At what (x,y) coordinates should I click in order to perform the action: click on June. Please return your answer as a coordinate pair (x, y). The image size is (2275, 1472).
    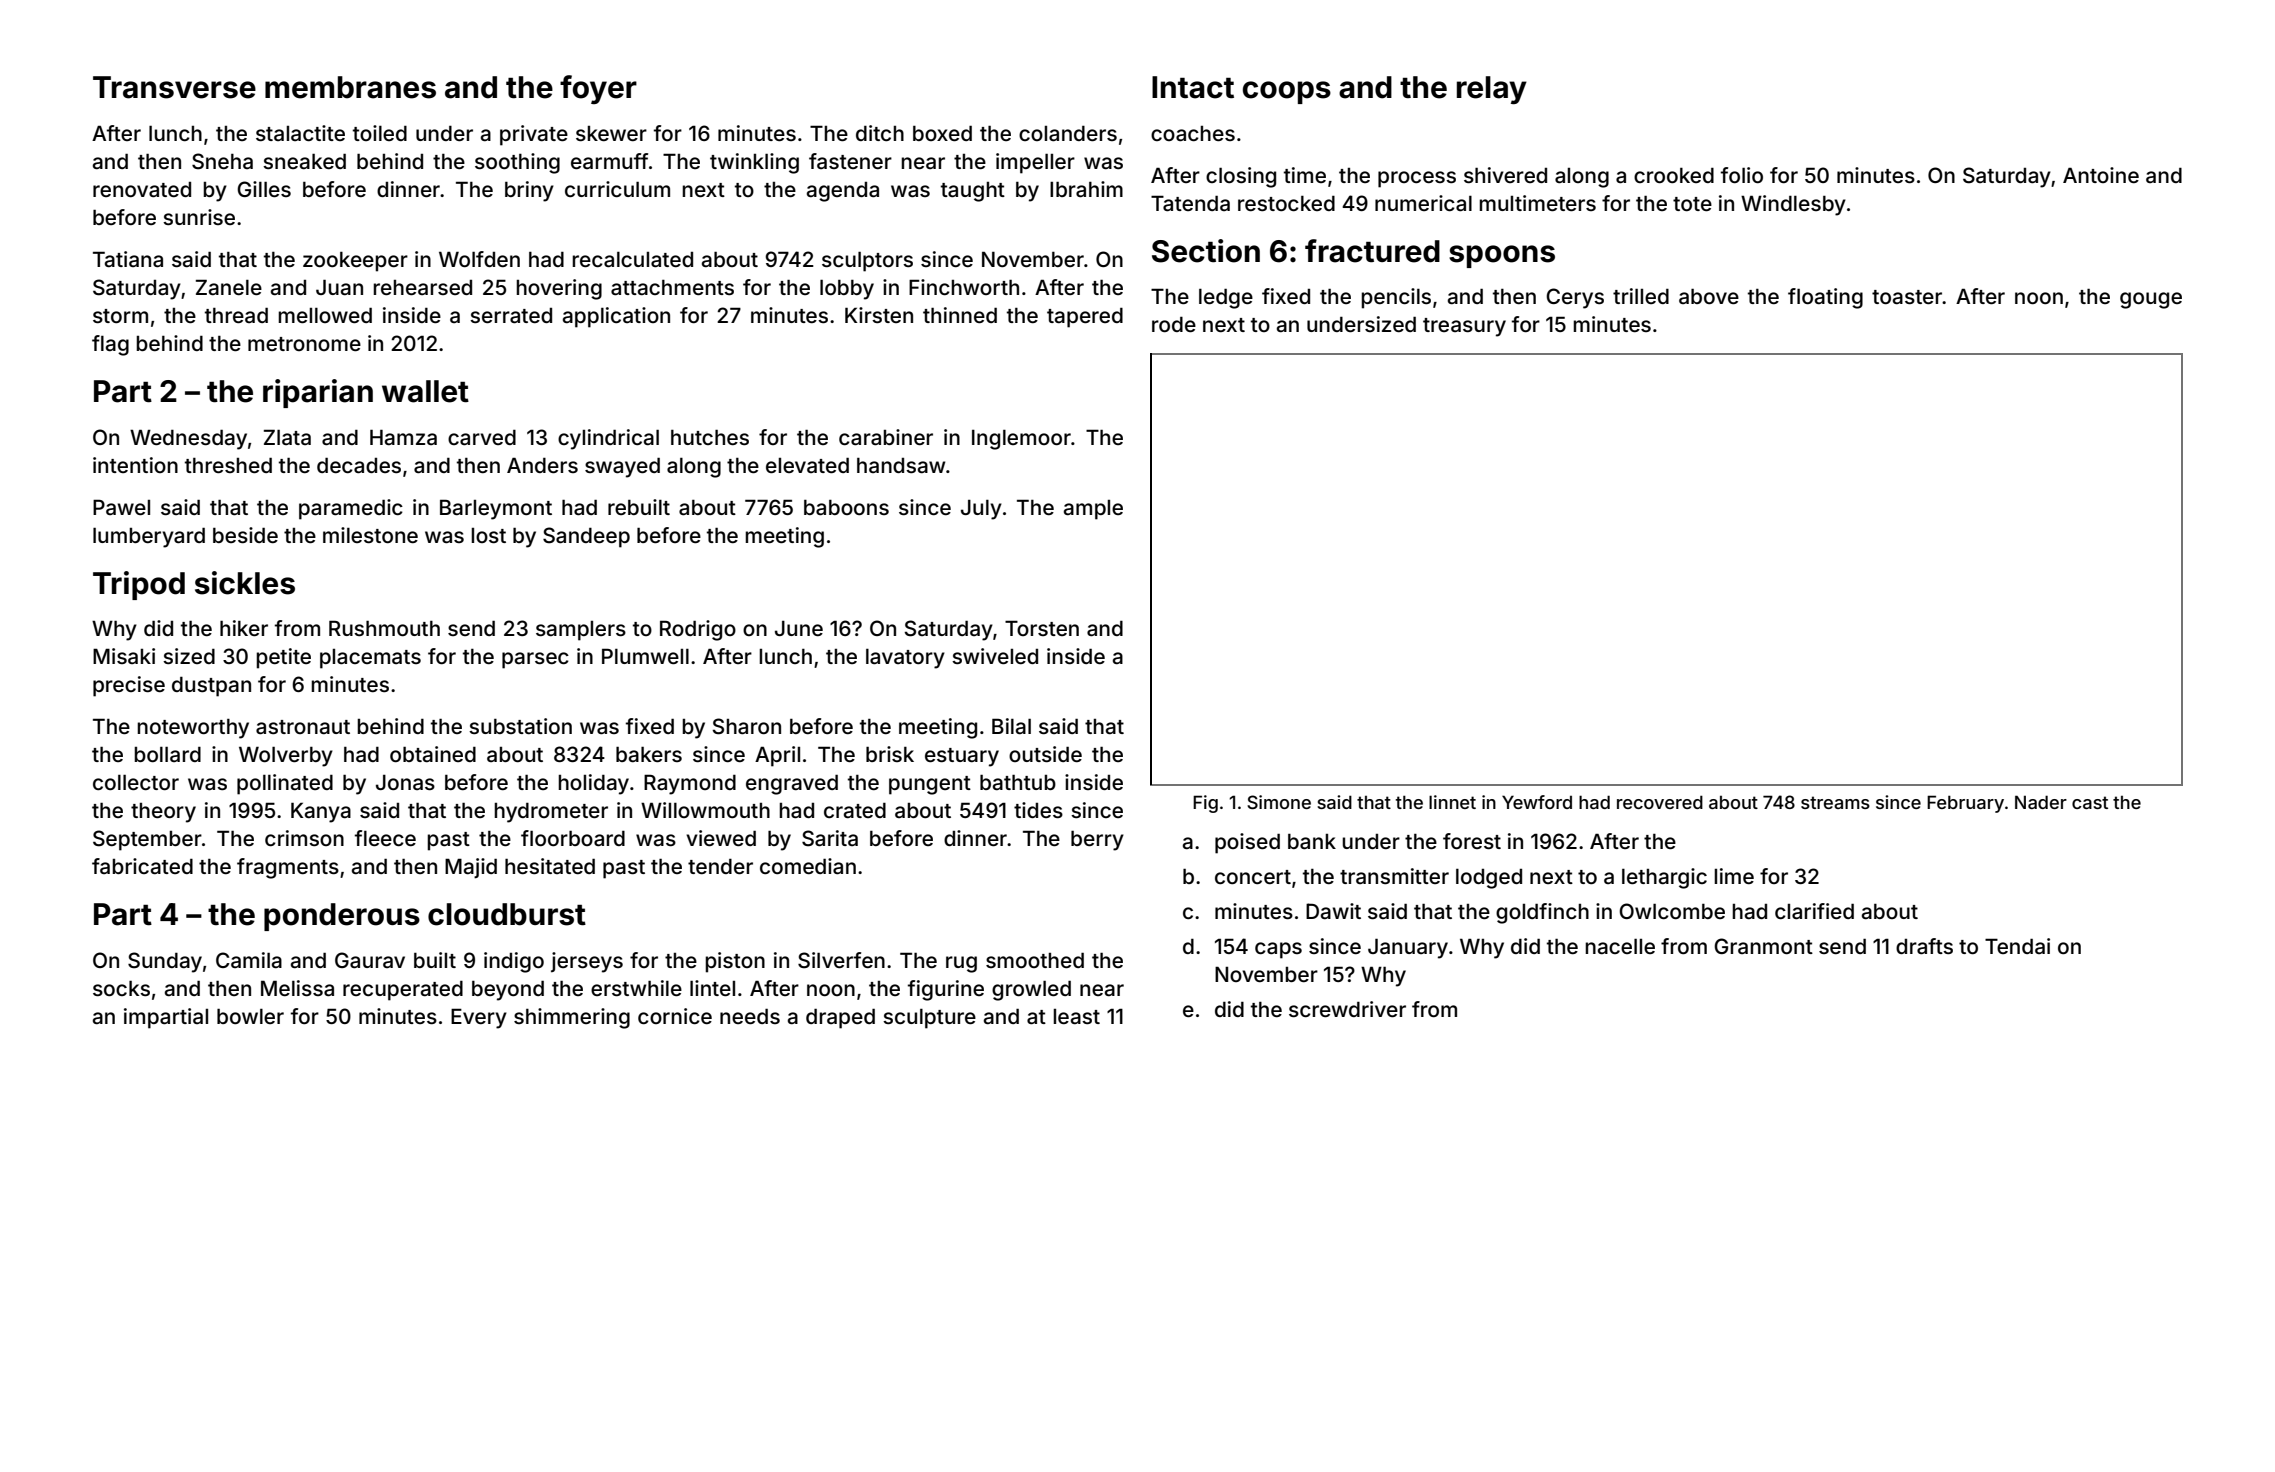
    Looking at the image, I should click on (799, 628).
